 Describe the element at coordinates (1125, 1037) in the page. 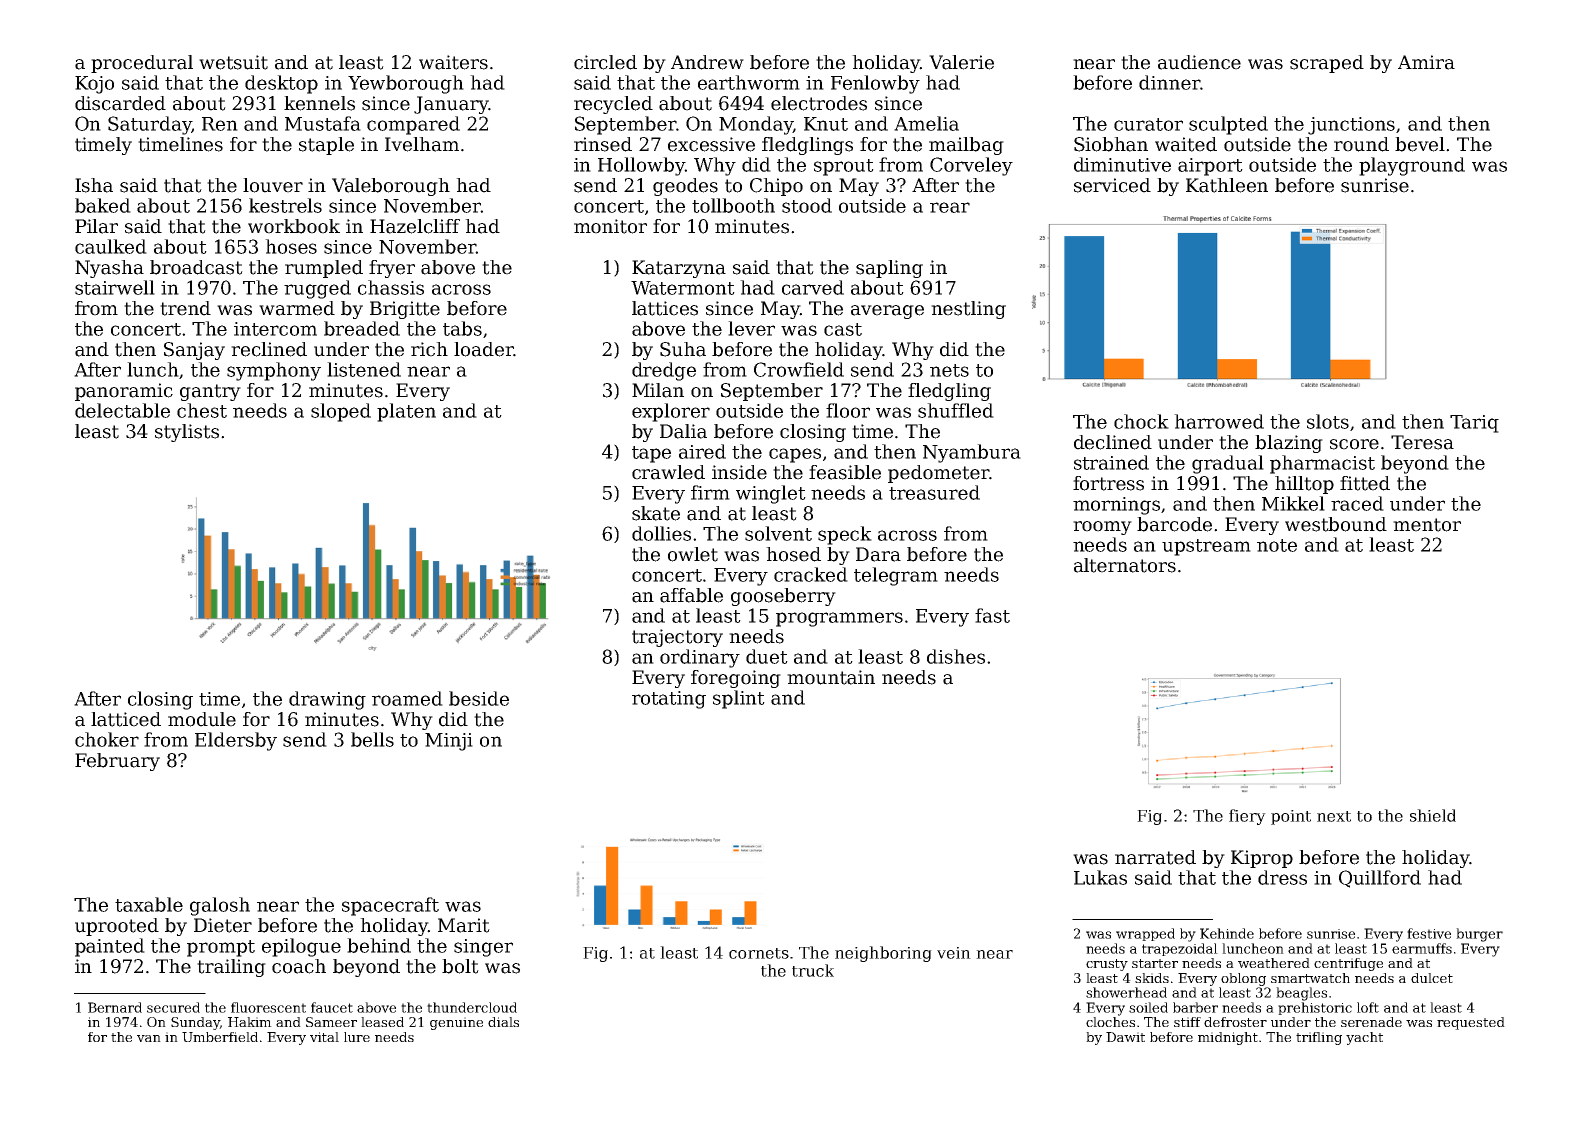

I see `Dawit` at that location.
